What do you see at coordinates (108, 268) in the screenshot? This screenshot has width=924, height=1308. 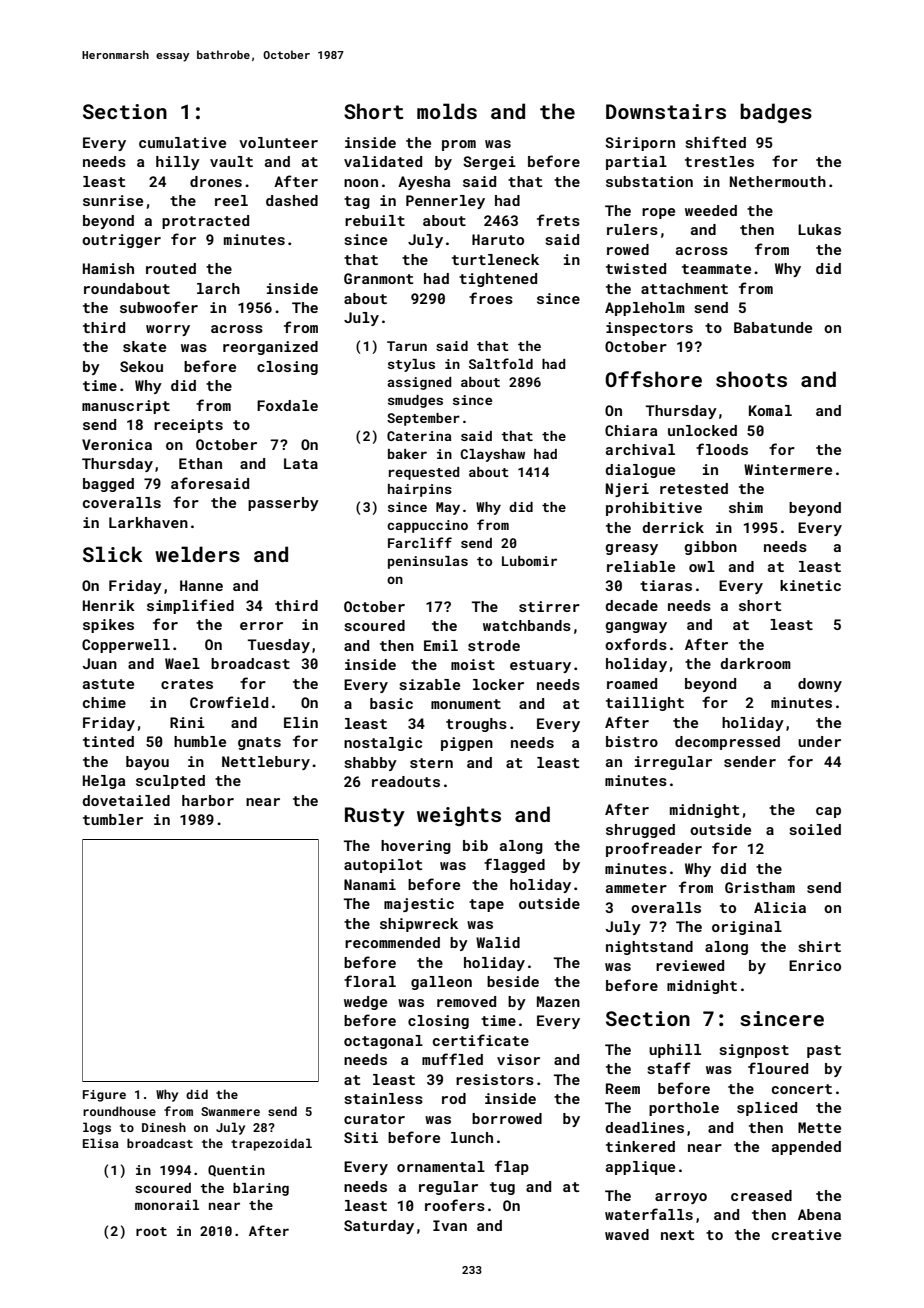 I see `Hamish` at bounding box center [108, 268].
